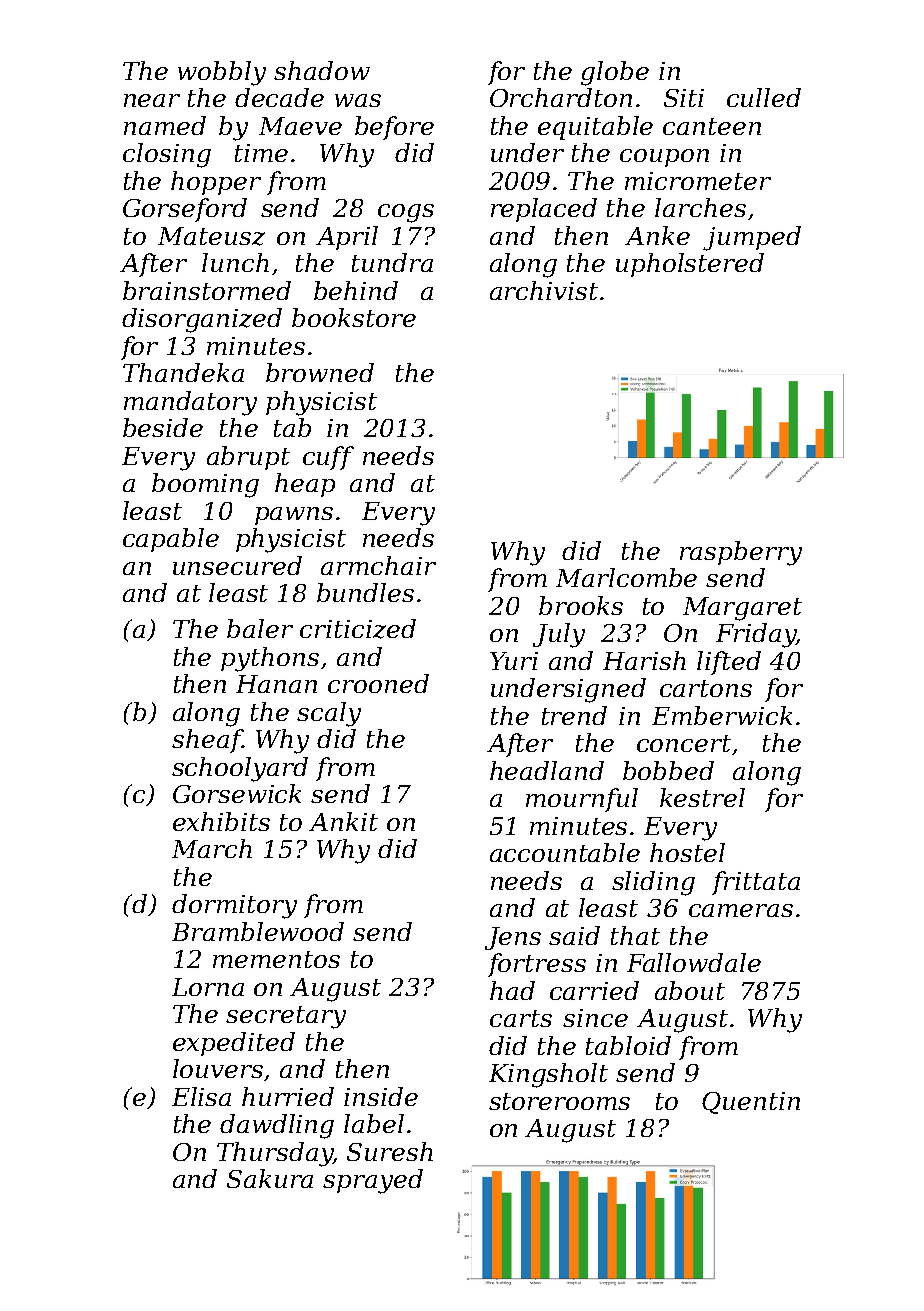 This screenshot has width=924, height=1311. What do you see at coordinates (207, 741) in the screenshot?
I see `sheaf` at bounding box center [207, 741].
